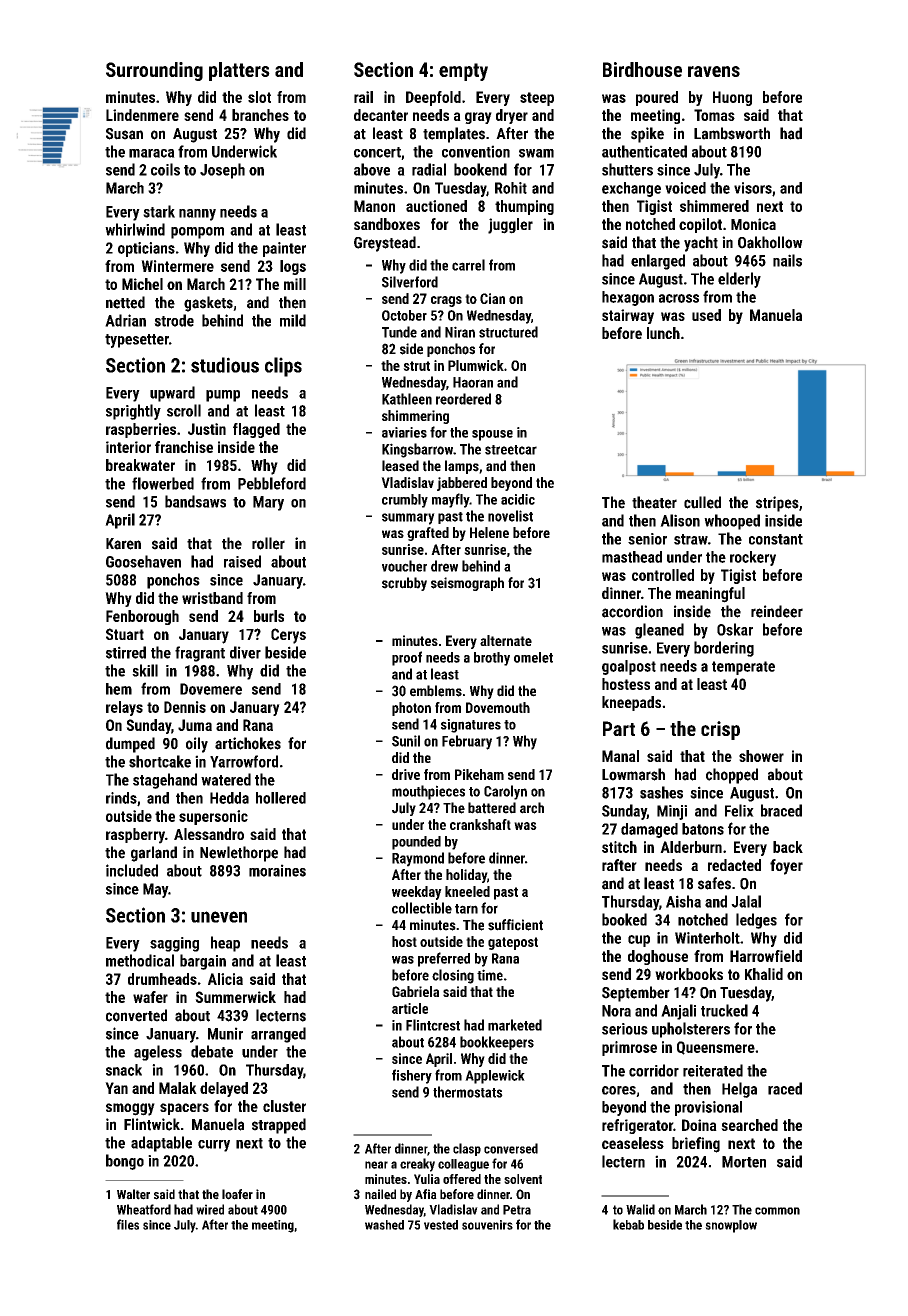  I want to click on shutters, so click(627, 169).
